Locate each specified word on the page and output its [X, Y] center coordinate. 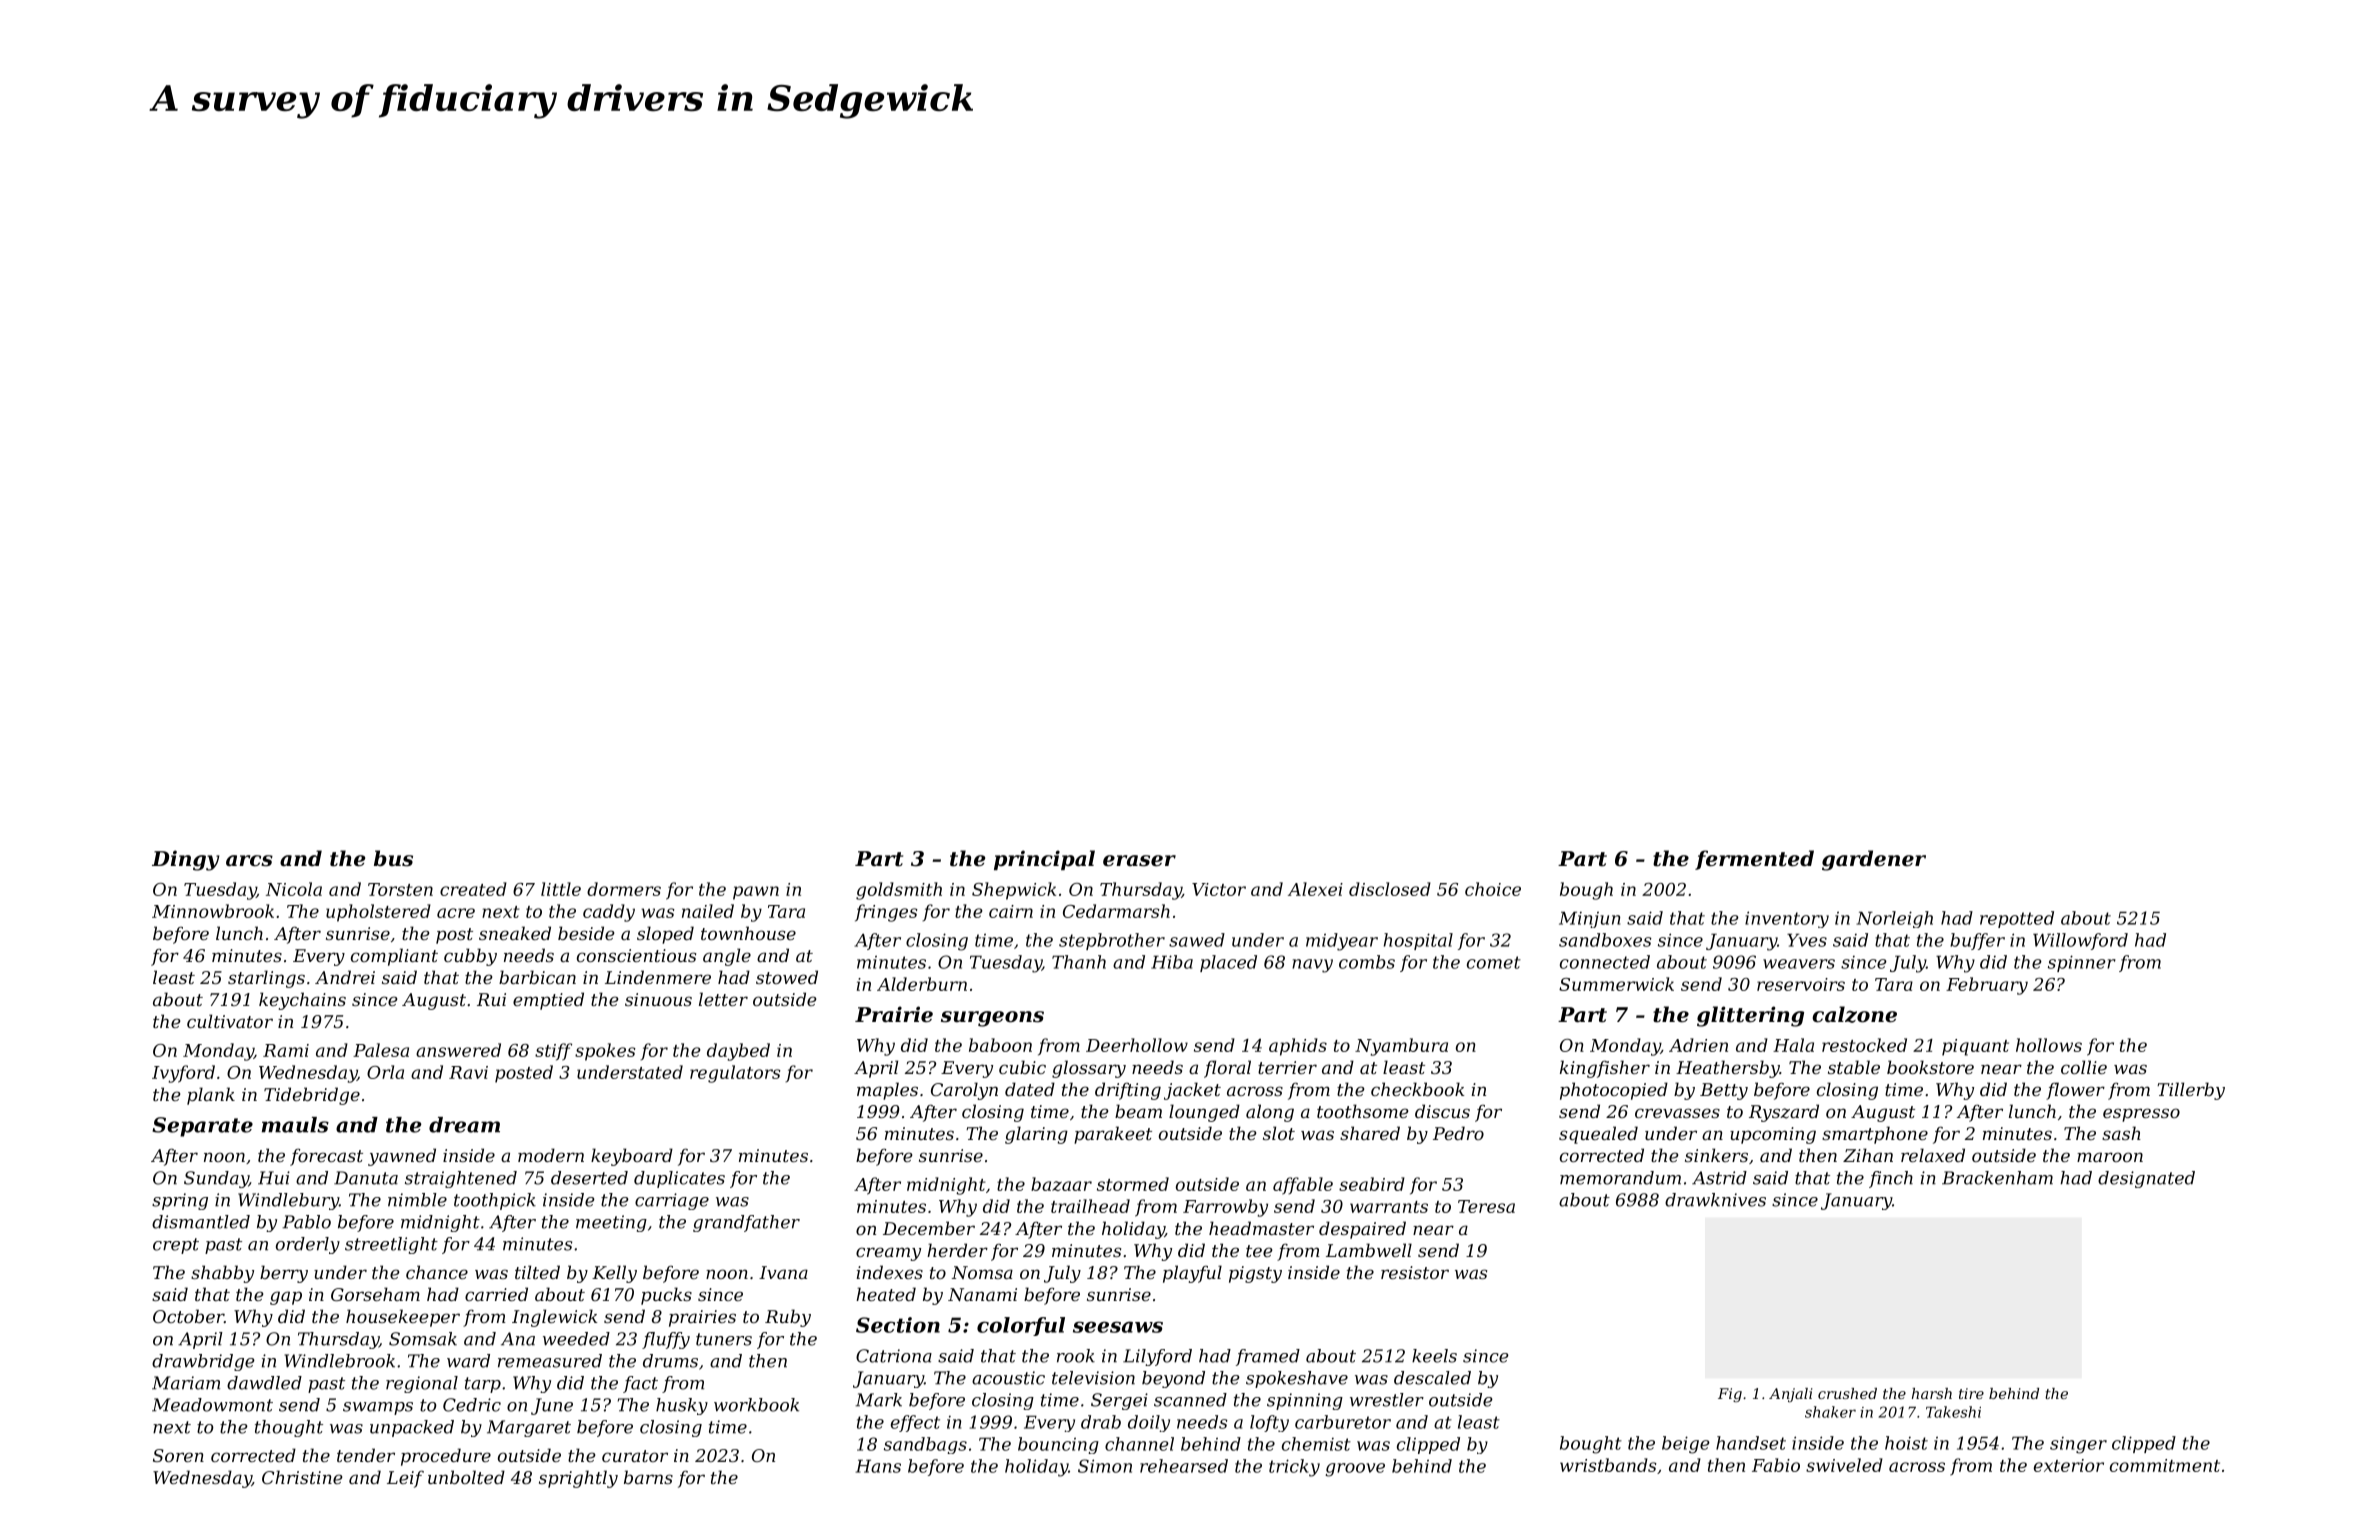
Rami [286, 1050]
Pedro [1458, 1133]
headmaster [1261, 1228]
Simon [1105, 1466]
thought [289, 1428]
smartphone [1875, 1135]
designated [2146, 1179]
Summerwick [1616, 984]
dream [464, 1125]
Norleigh [1894, 919]
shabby [222, 1274]
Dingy [186, 860]
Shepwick [1014, 891]
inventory [1787, 919]
